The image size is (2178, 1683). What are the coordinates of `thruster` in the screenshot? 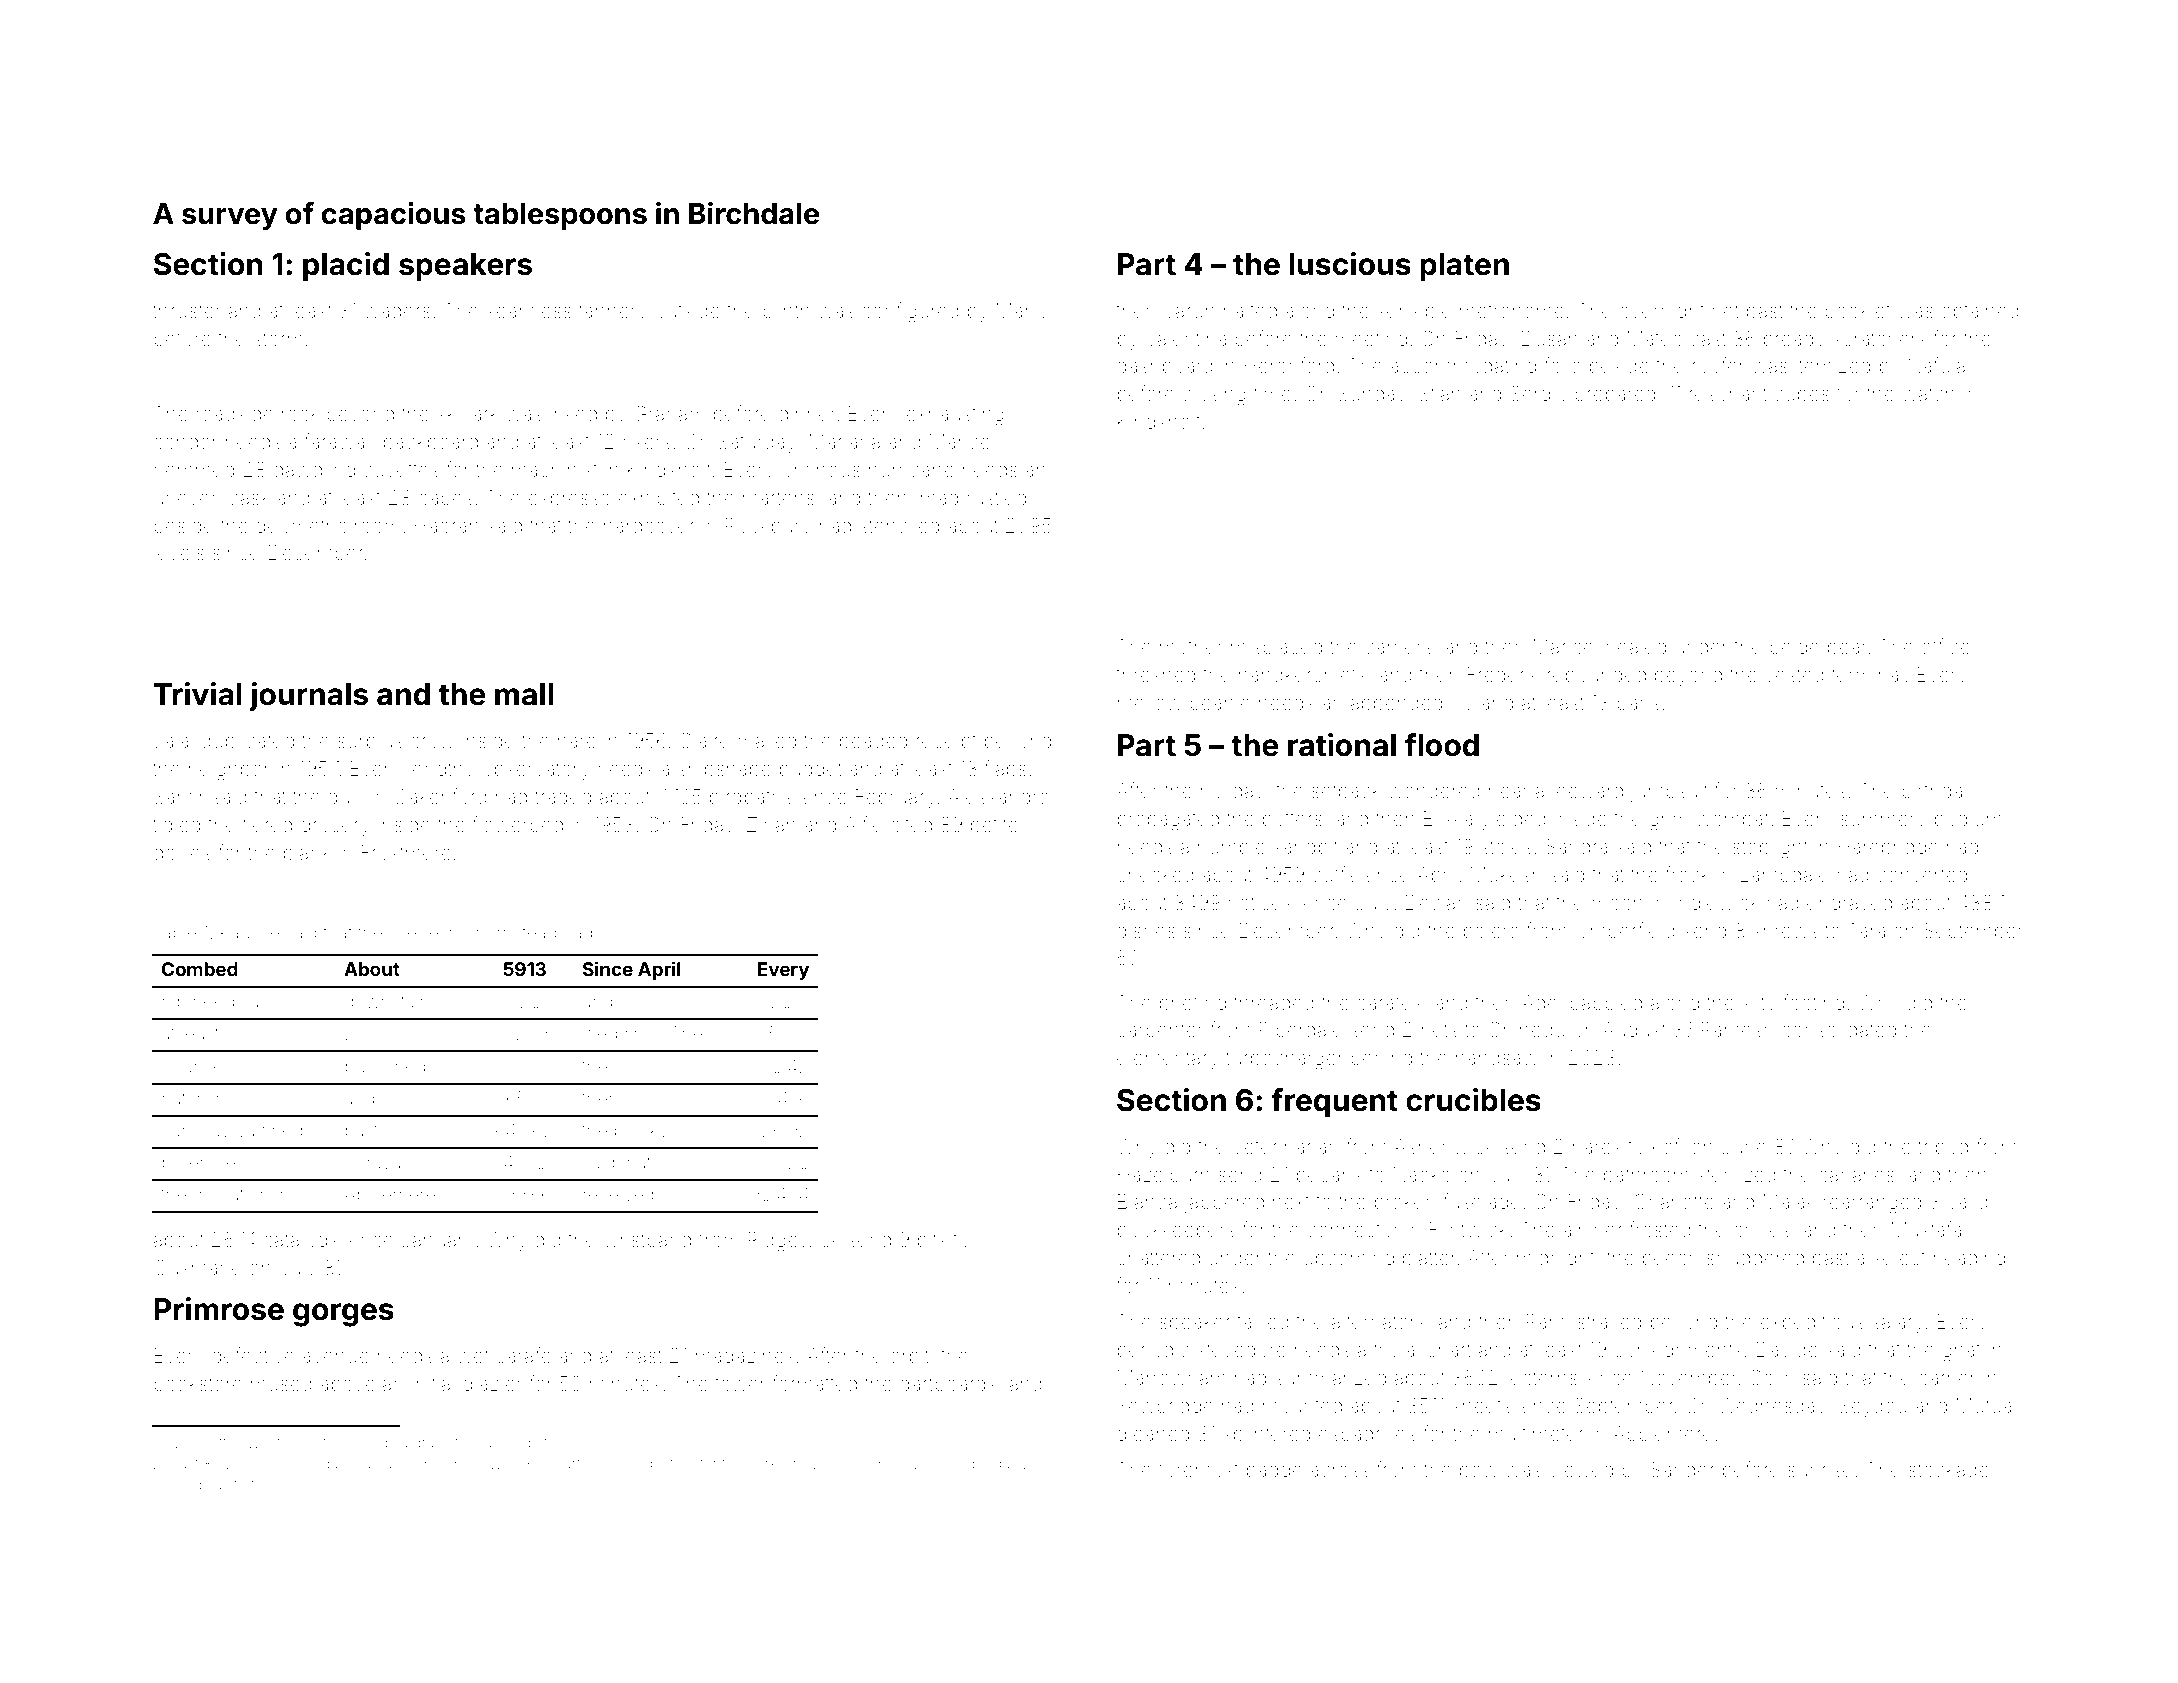 It's located at (187, 310).
